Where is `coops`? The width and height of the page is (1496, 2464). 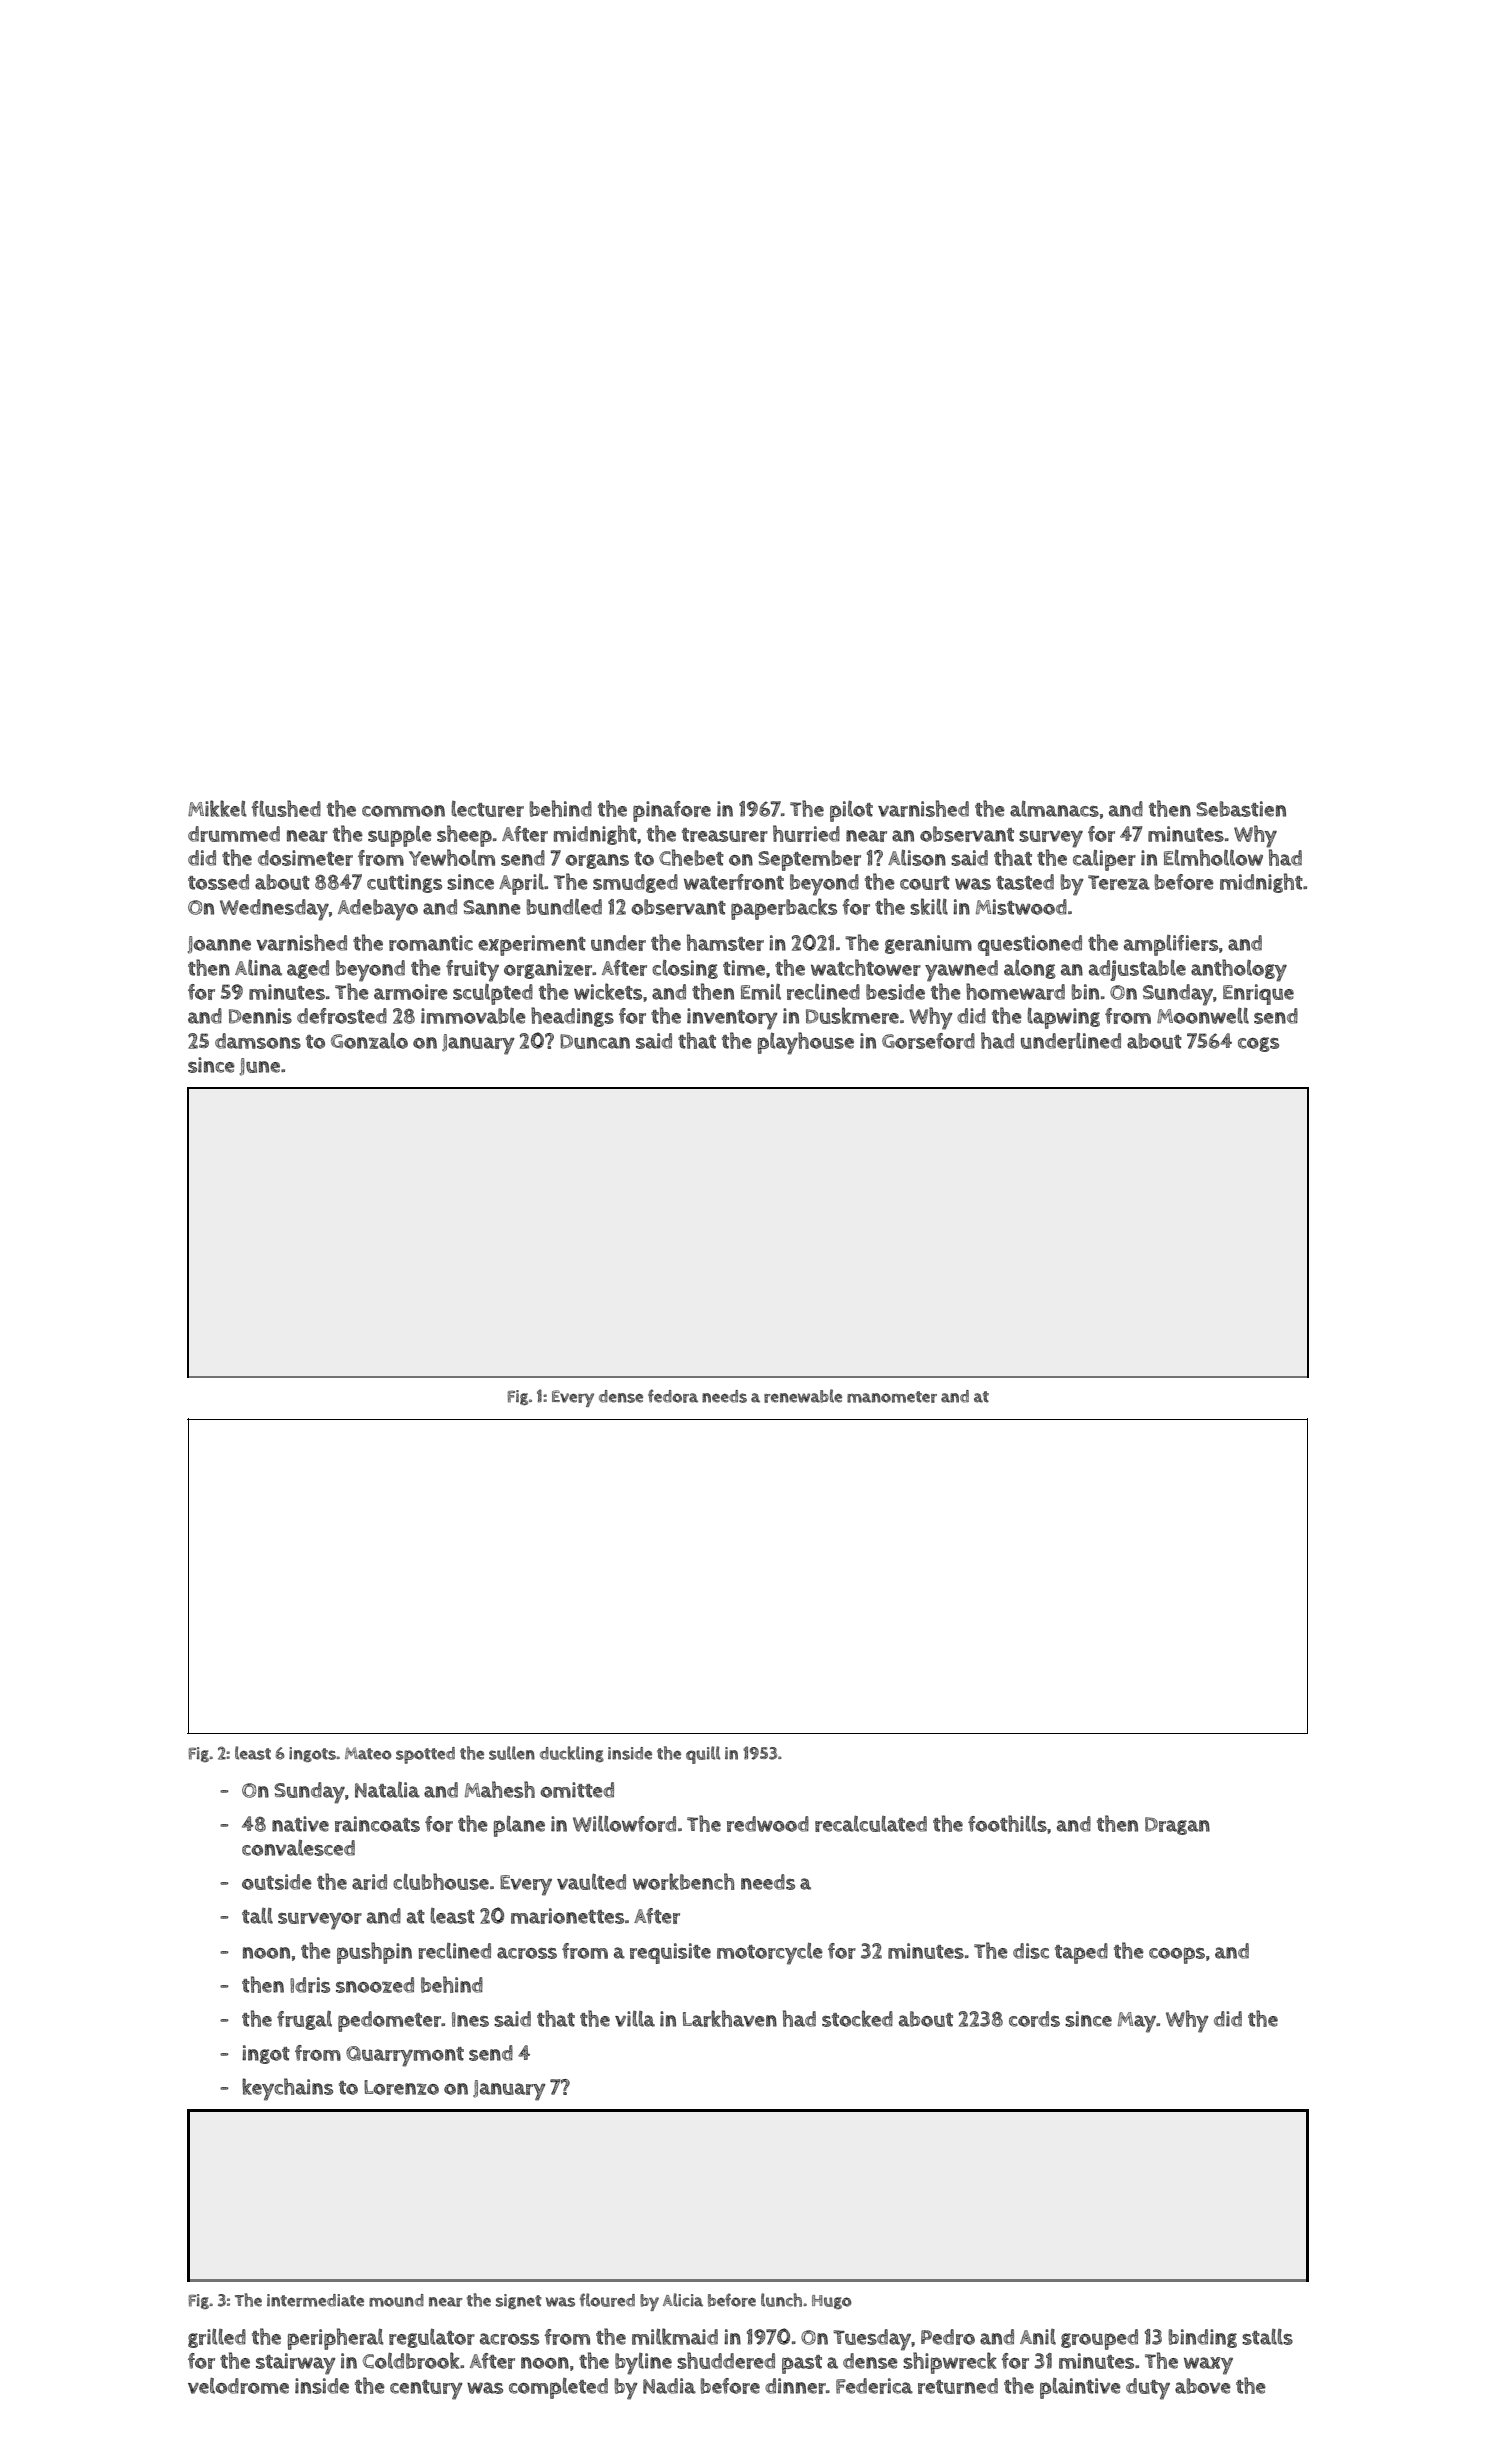
coops is located at coordinates (1177, 1955).
